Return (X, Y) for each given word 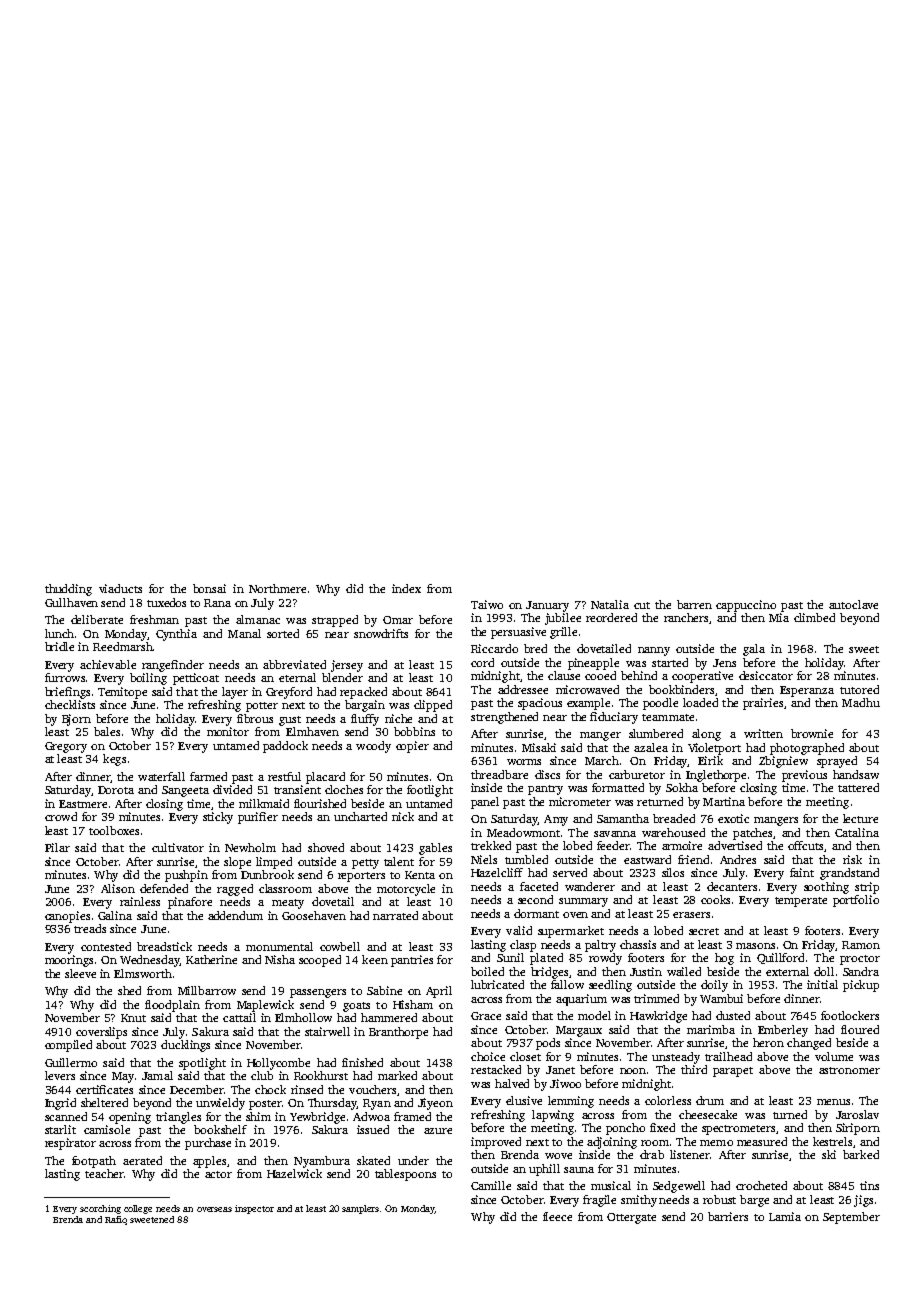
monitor (228, 731)
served (570, 872)
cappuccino (746, 606)
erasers (691, 915)
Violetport (714, 749)
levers (60, 1075)
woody (373, 747)
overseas (214, 1209)
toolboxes (114, 830)
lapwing (553, 1116)
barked (861, 1154)
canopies (67, 917)
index (406, 588)
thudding (68, 590)
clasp (523, 946)
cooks (715, 899)
